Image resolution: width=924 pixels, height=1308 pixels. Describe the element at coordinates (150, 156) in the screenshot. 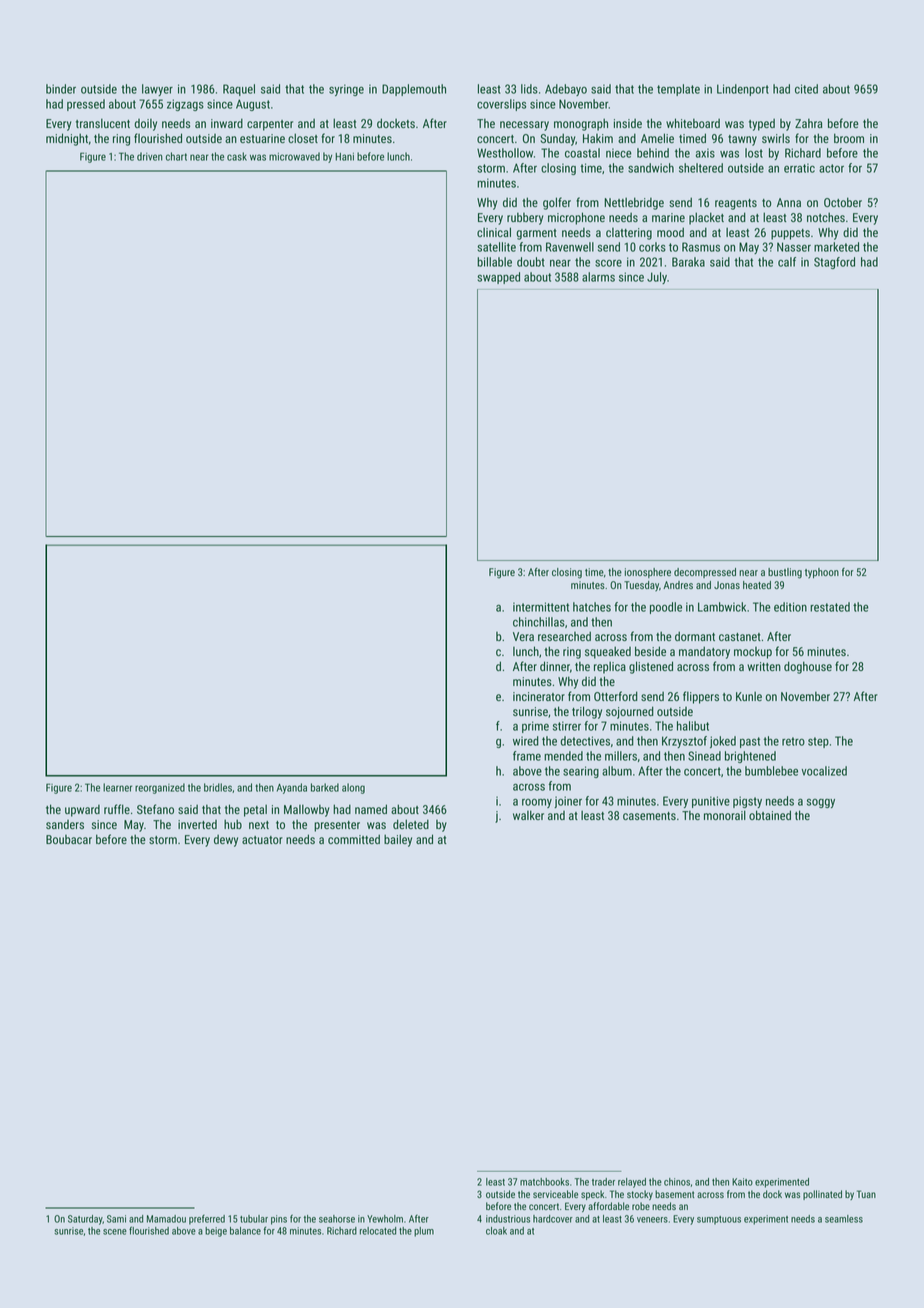

I see `driven` at that location.
